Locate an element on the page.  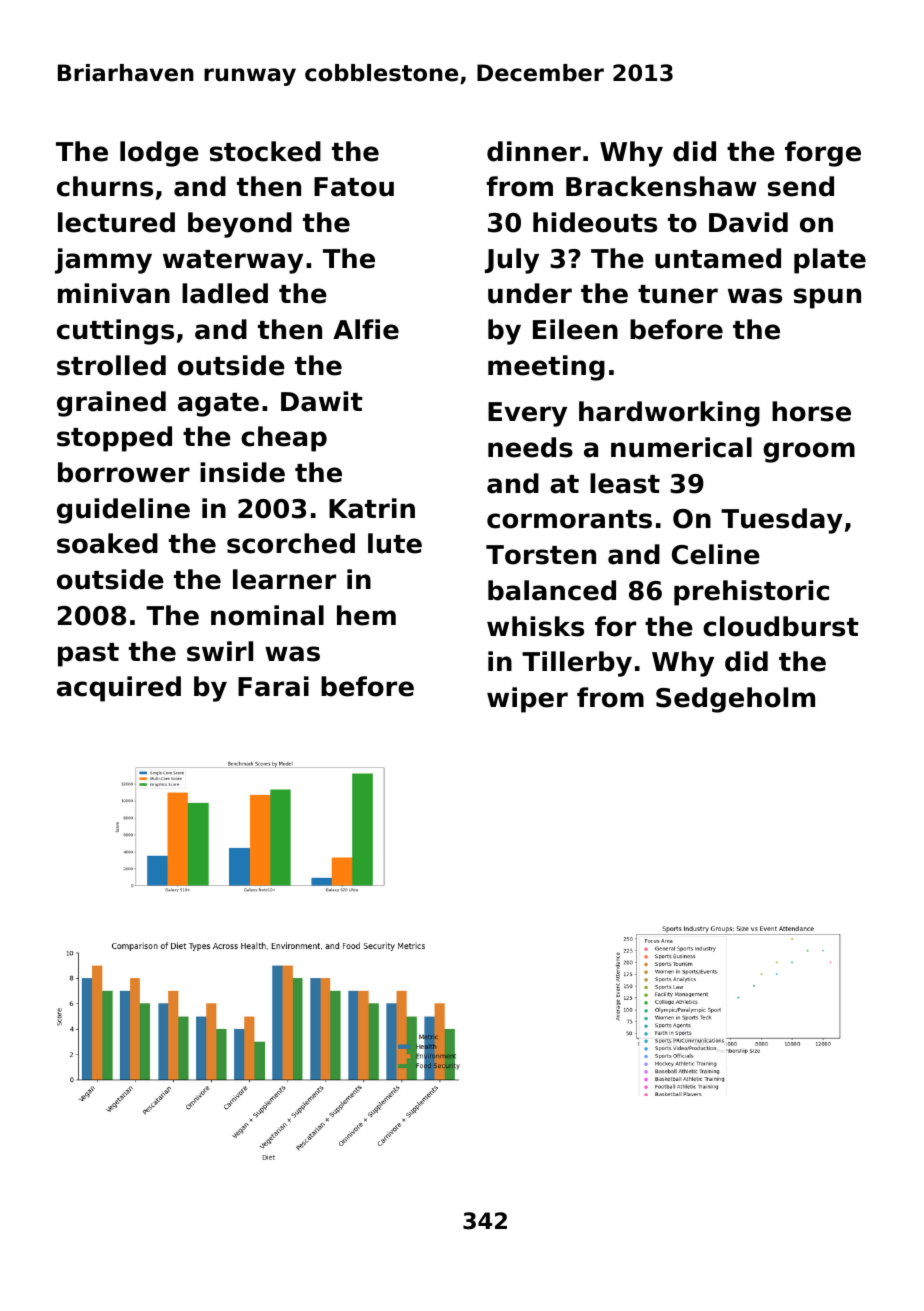
Brackenshaw is located at coordinates (661, 186).
